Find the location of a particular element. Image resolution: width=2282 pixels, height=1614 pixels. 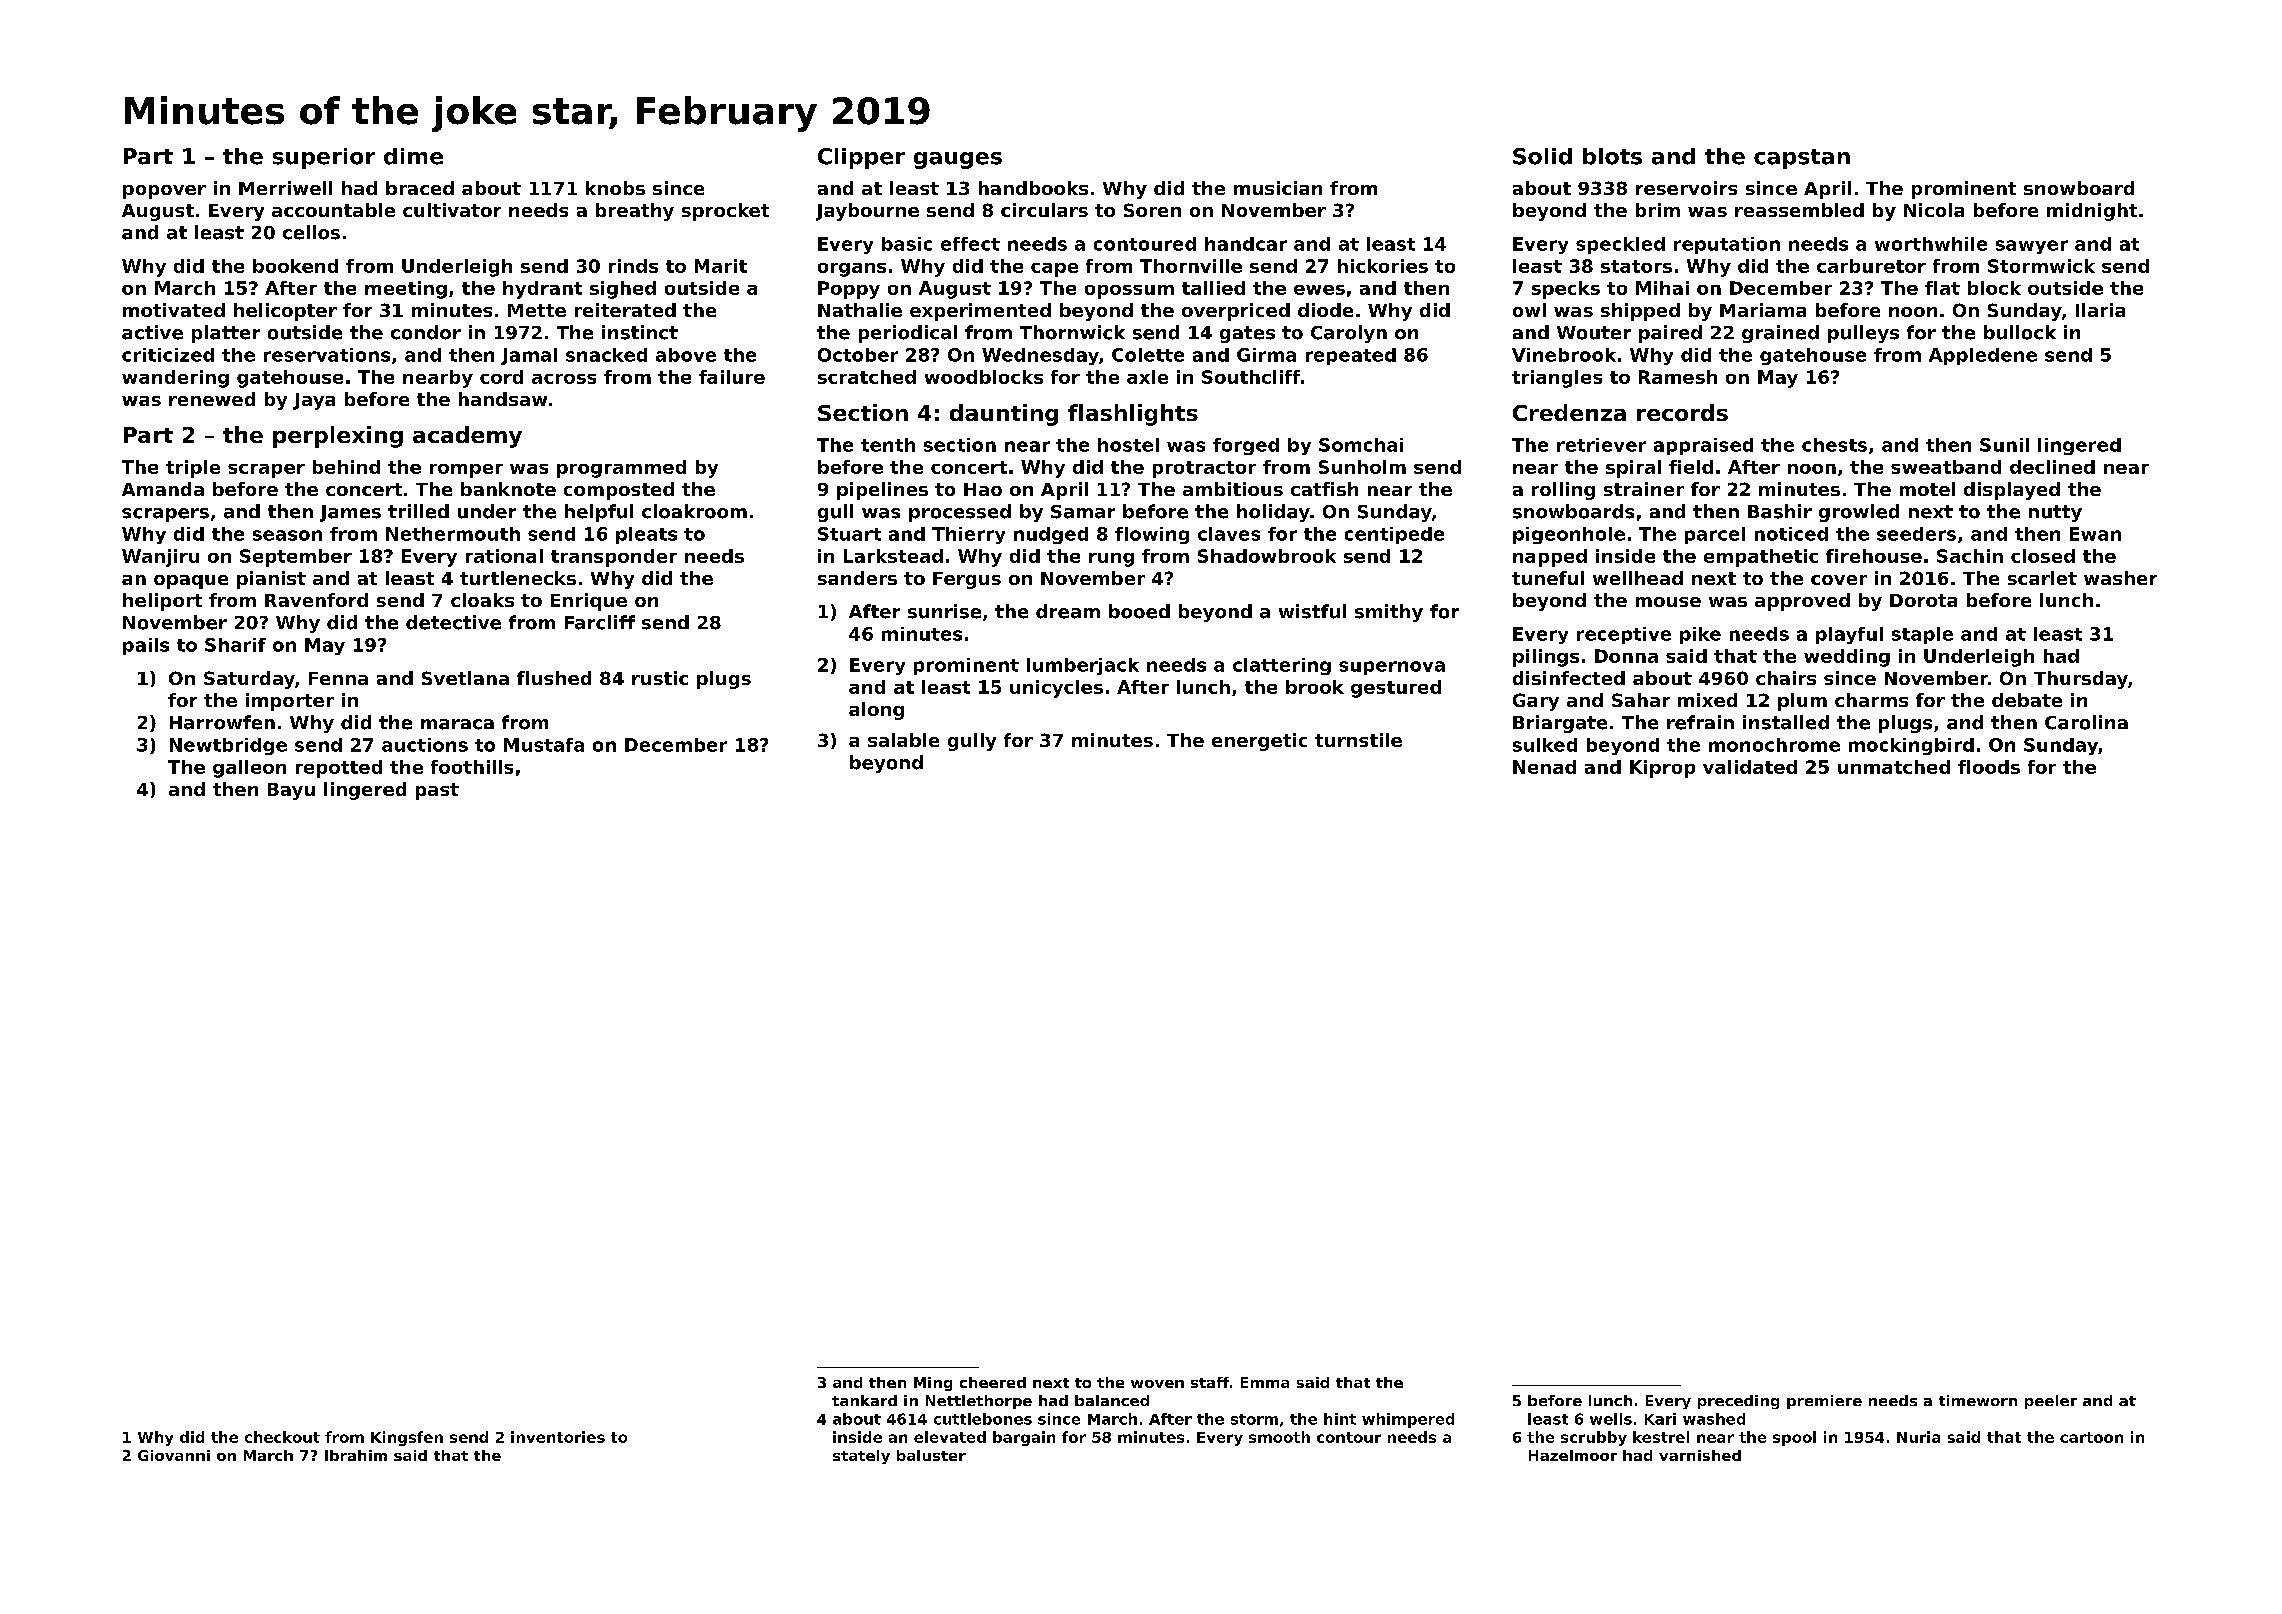

premiere is located at coordinates (1824, 1402).
